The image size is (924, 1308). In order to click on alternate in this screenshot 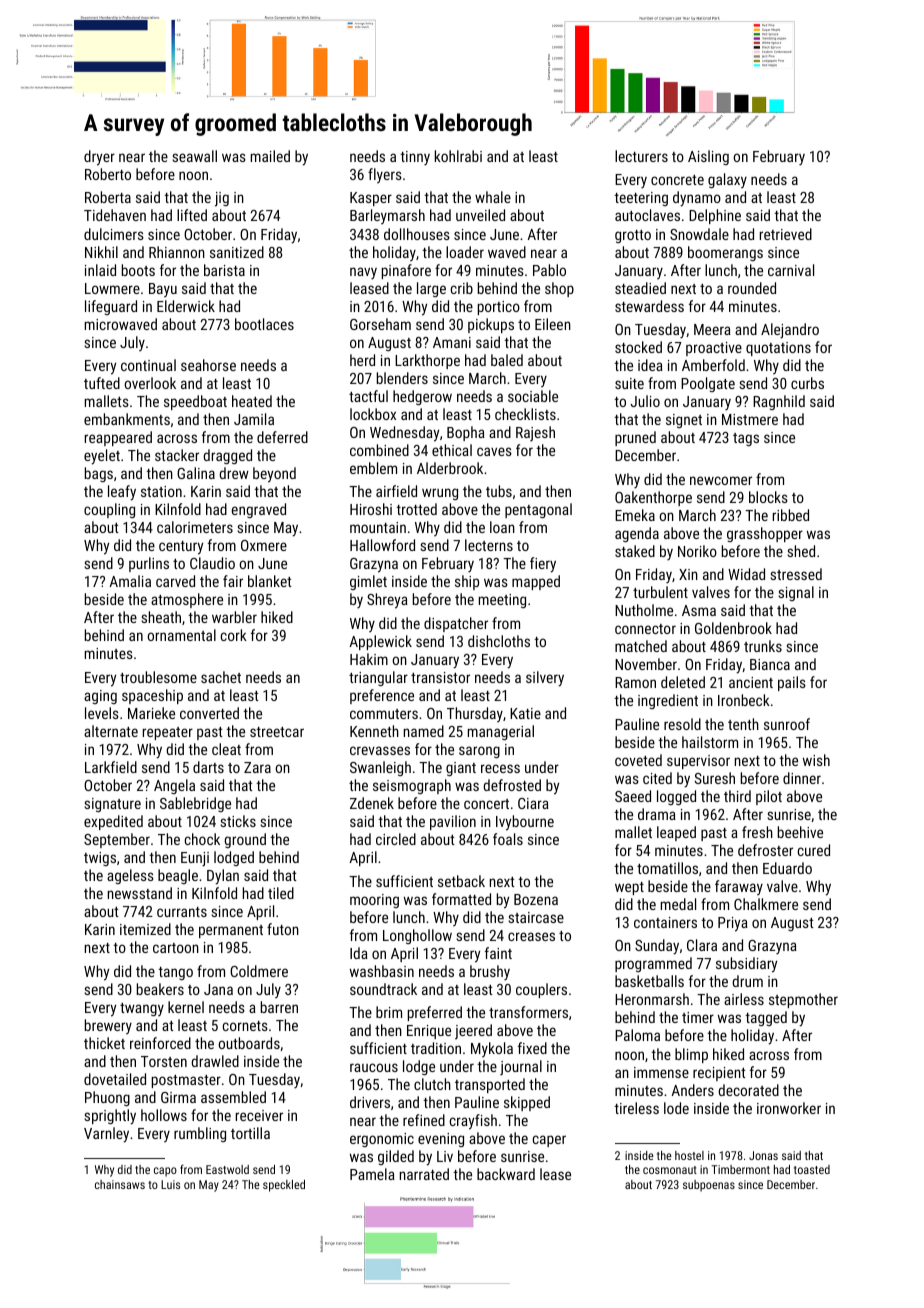, I will do `click(111, 731)`.
